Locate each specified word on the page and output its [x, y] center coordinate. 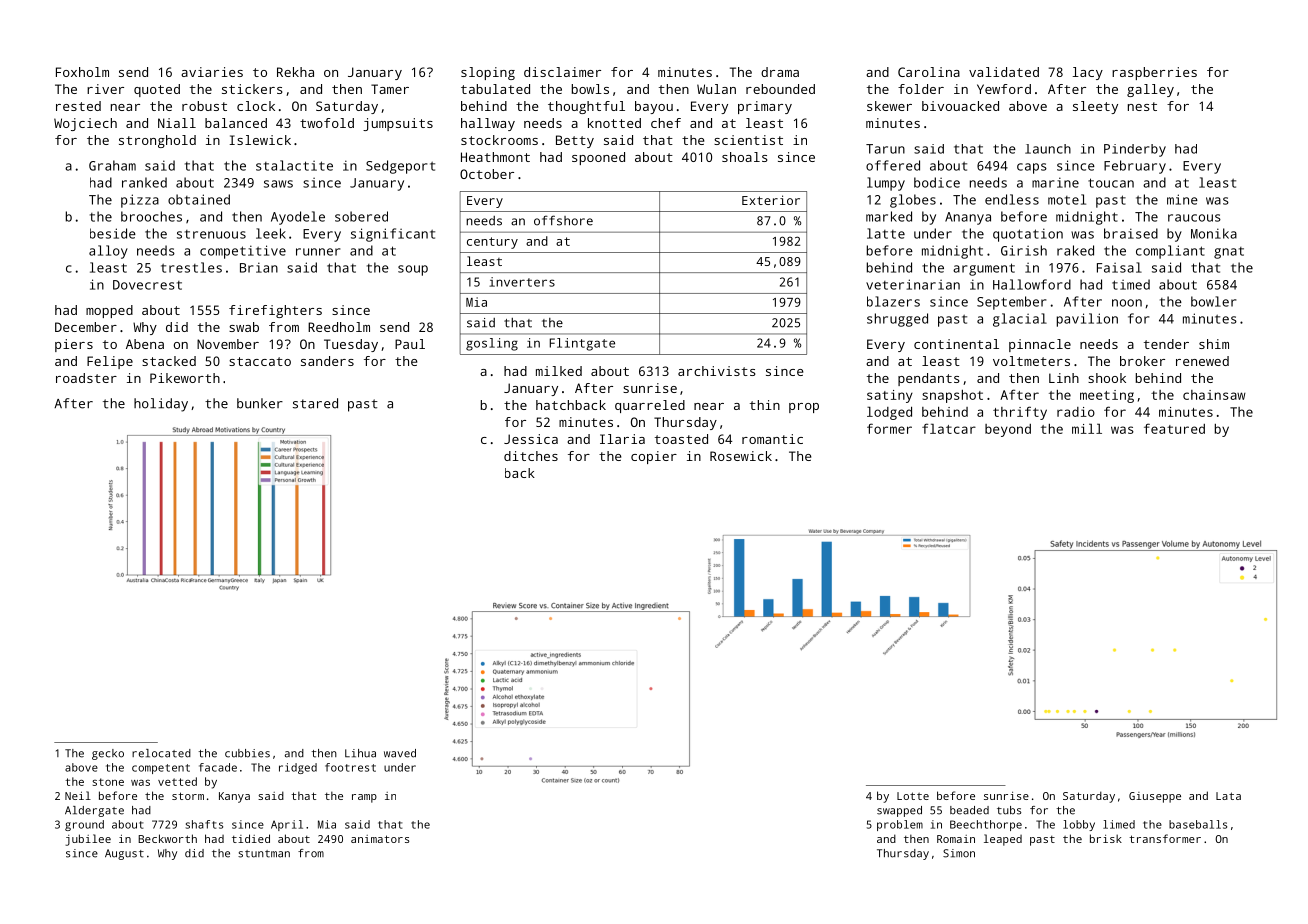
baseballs [1198, 824]
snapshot [952, 396]
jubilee [88, 840]
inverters [522, 282]
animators [380, 839]
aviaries [212, 72]
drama [780, 72]
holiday [161, 405]
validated [1004, 72]
